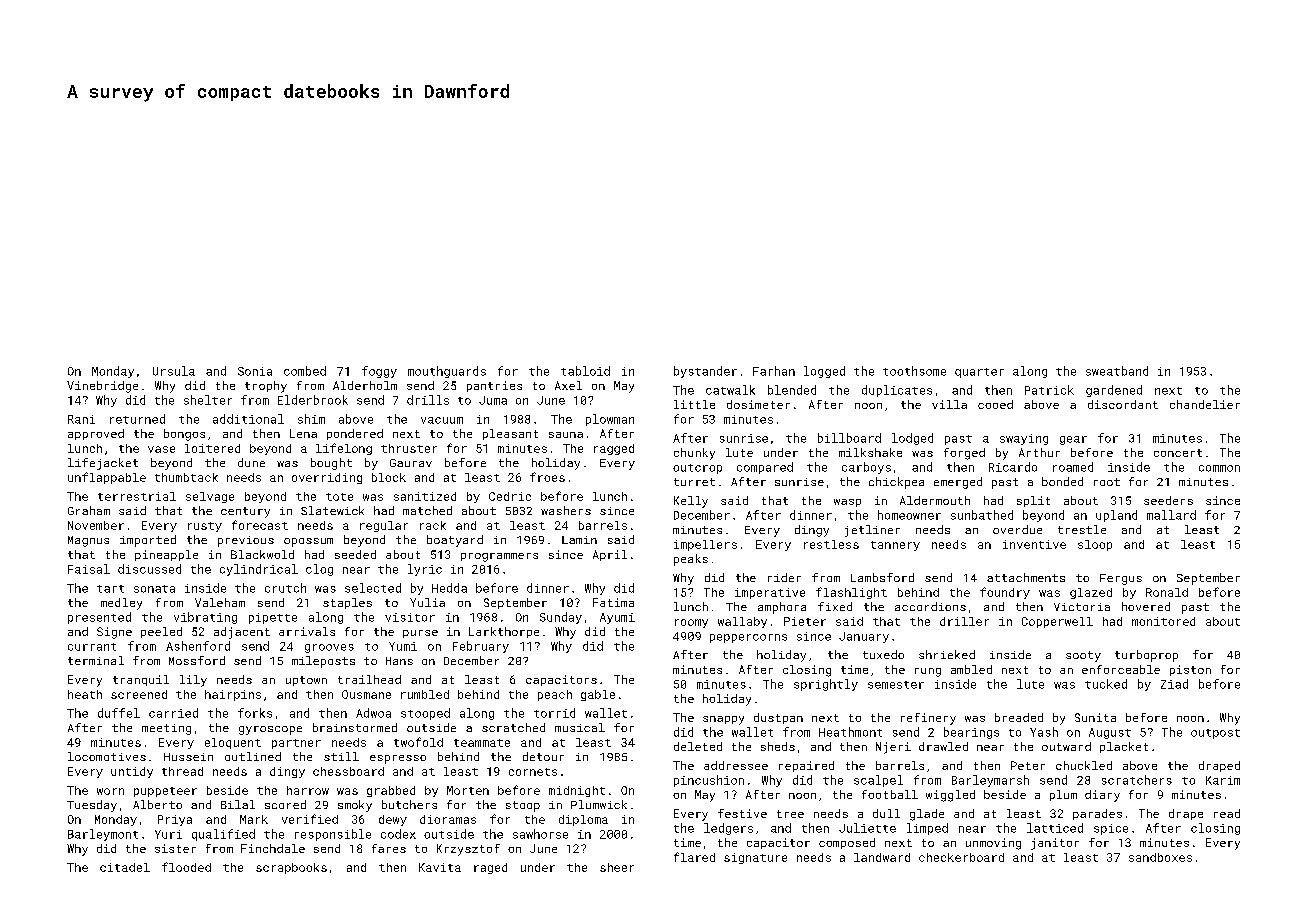 Image resolution: width=1308 pixels, height=924 pixels. I want to click on inventive, so click(1034, 544).
